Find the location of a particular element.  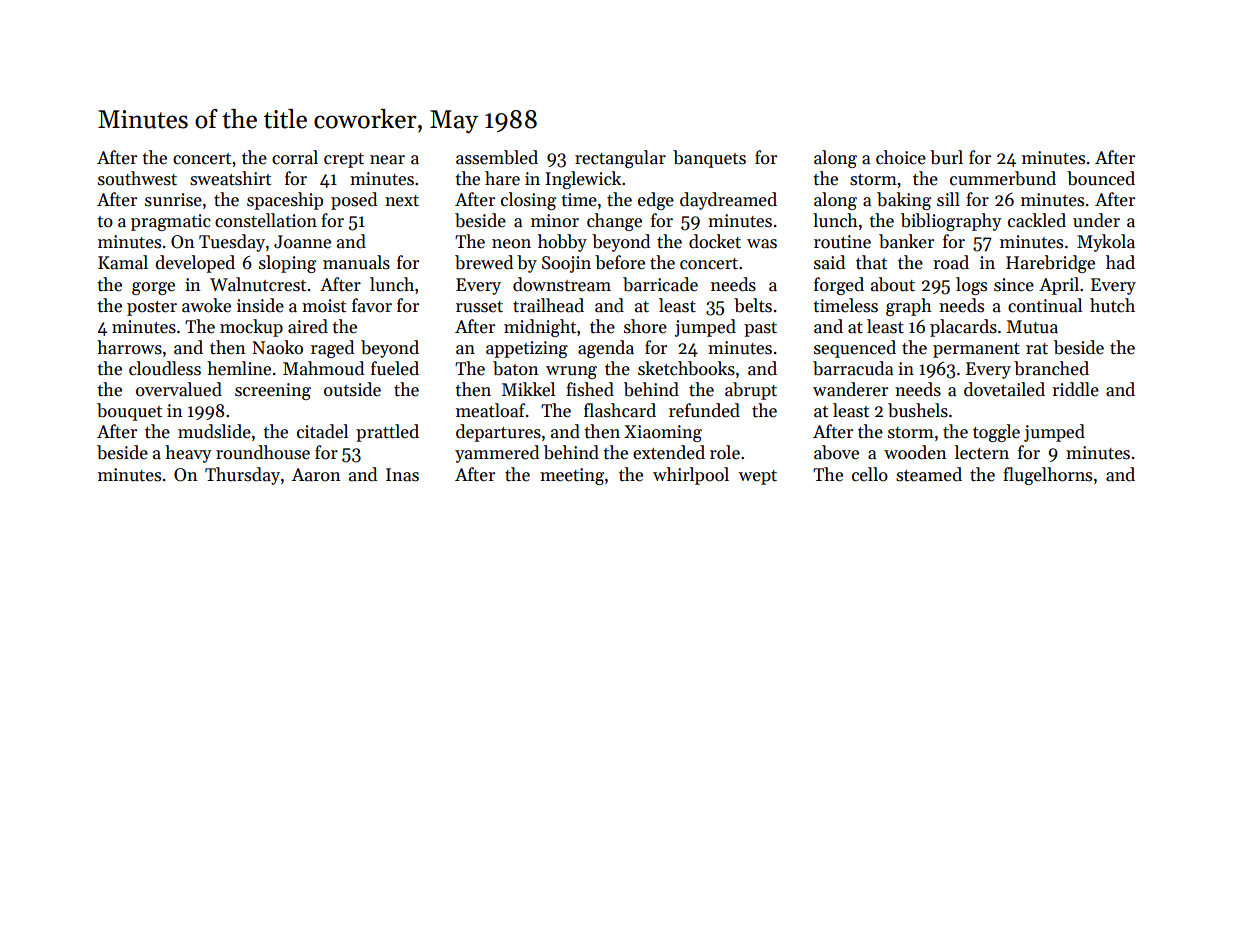

corral is located at coordinates (295, 157).
